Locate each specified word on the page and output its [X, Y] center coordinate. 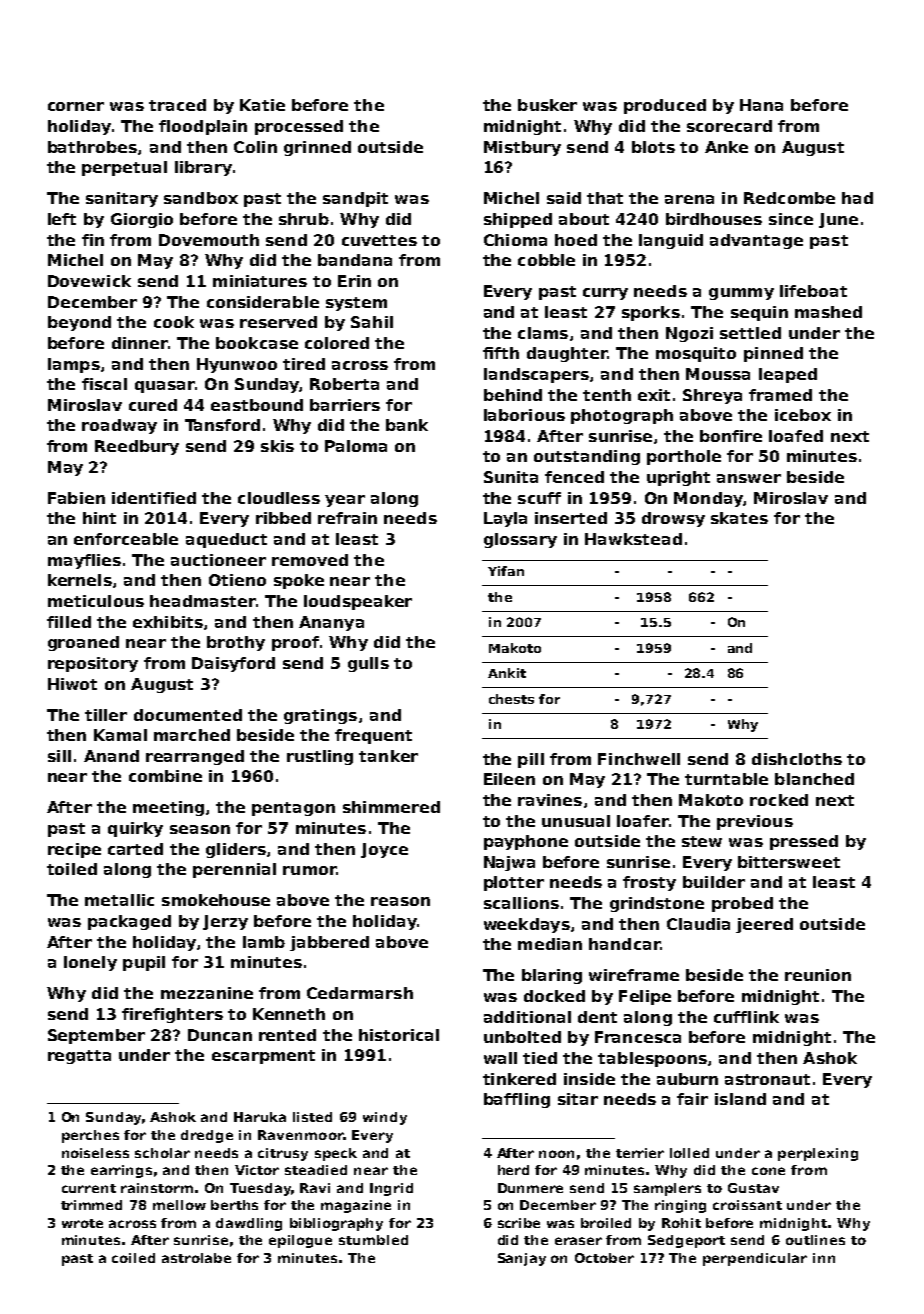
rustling [320, 757]
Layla [505, 519]
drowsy [673, 519]
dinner [140, 343]
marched [192, 735]
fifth [501, 353]
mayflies [84, 561]
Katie [262, 105]
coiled [133, 1258]
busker [547, 105]
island [740, 1099]
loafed [796, 436]
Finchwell [639, 759]
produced [665, 106]
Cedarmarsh [360, 993]
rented [287, 1035]
